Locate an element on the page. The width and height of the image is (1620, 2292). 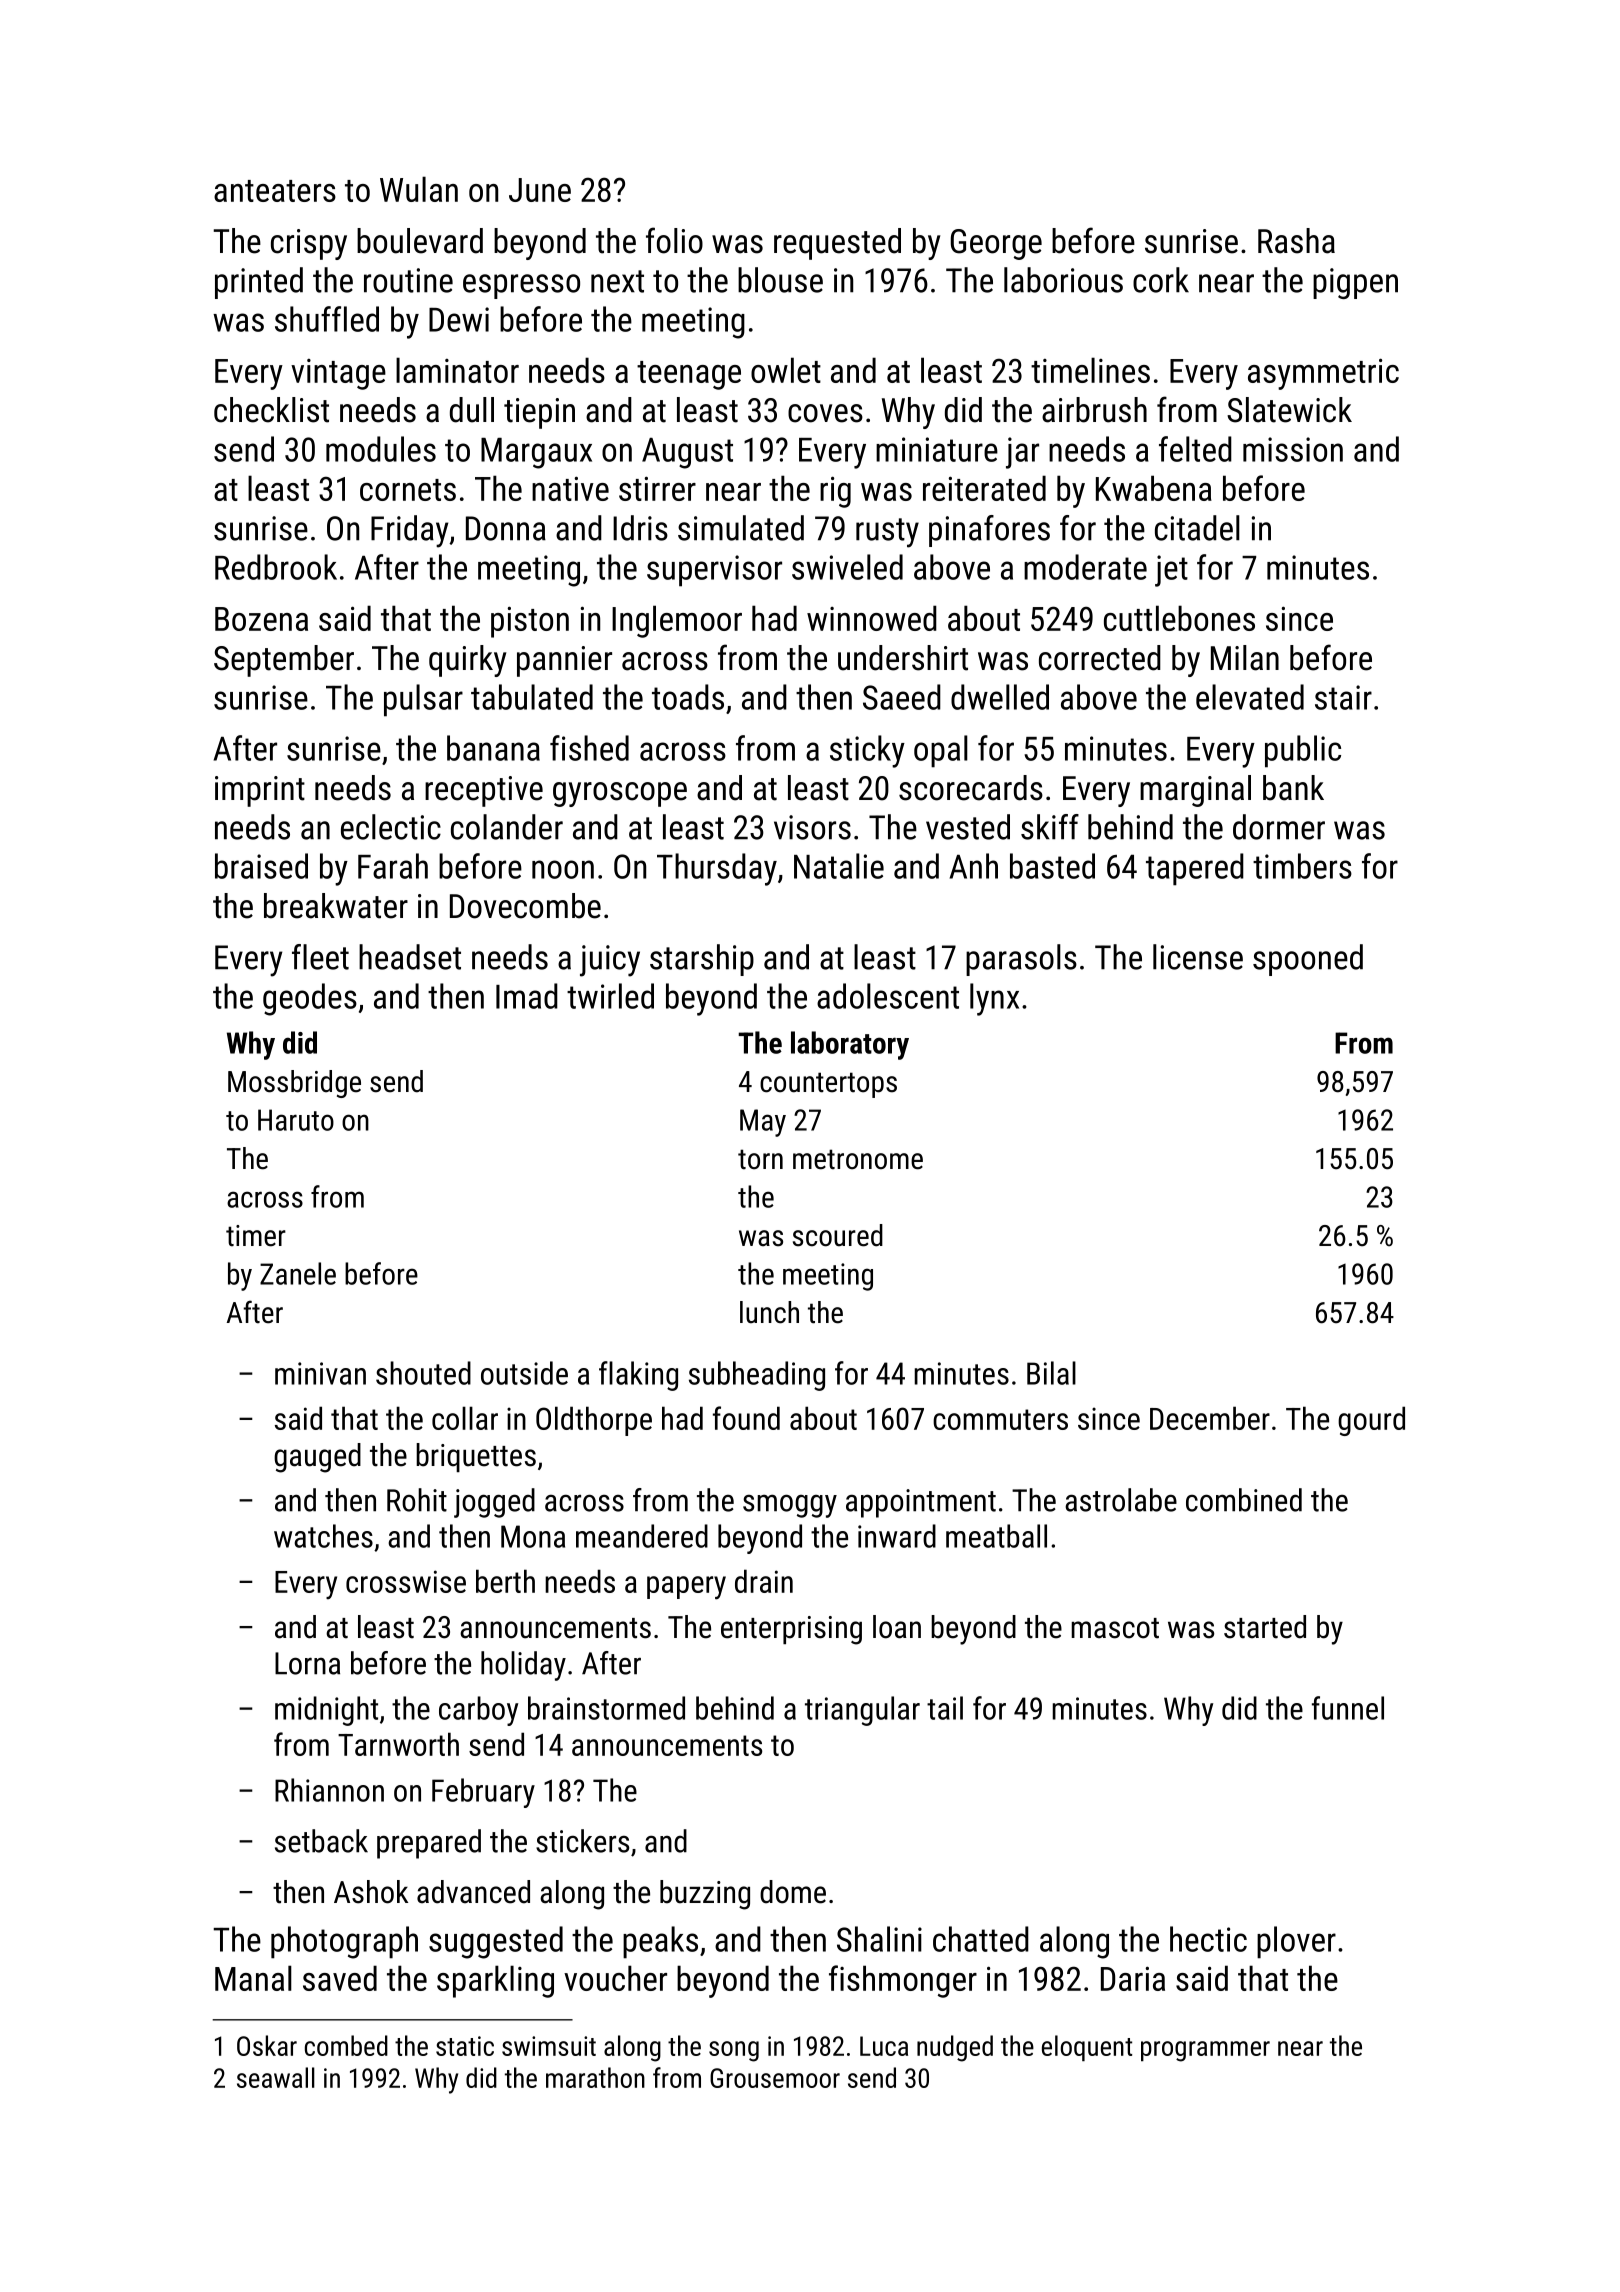
Haruto is located at coordinates (296, 1120).
